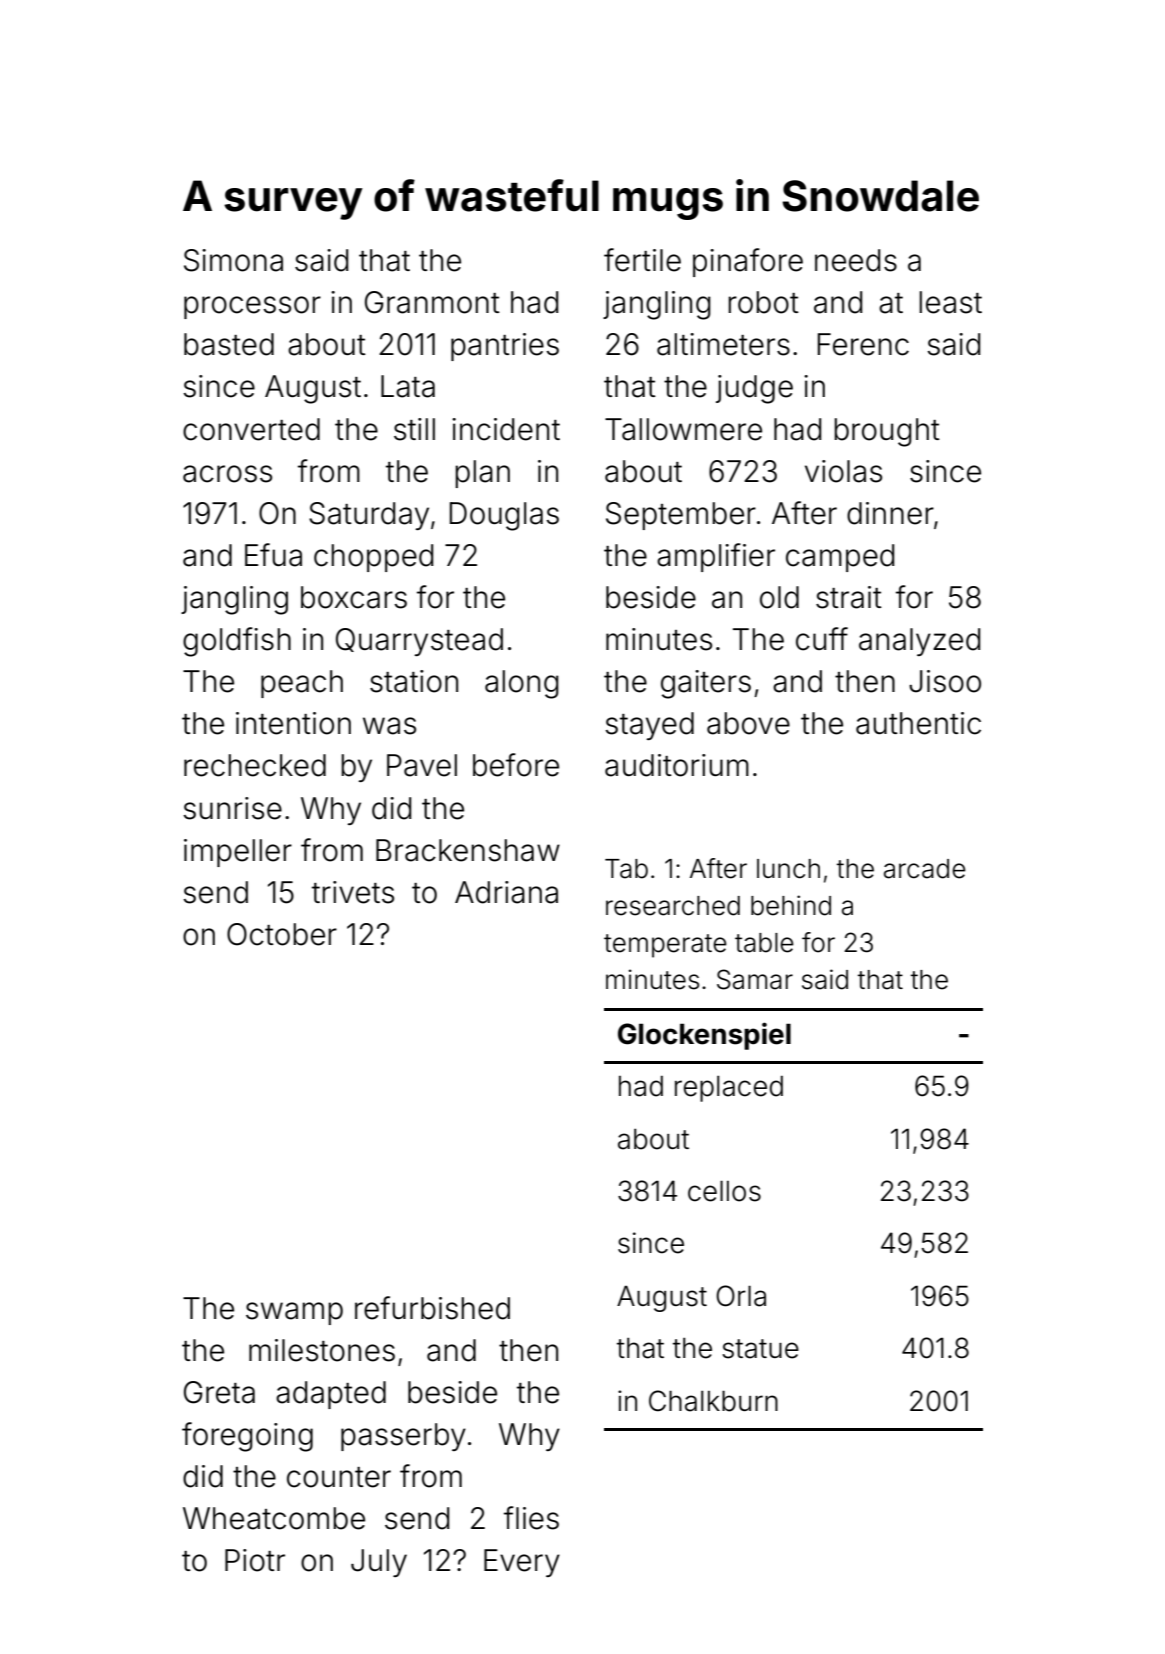 The width and height of the screenshot is (1165, 1654). Describe the element at coordinates (673, 906) in the screenshot. I see `researched` at that location.
